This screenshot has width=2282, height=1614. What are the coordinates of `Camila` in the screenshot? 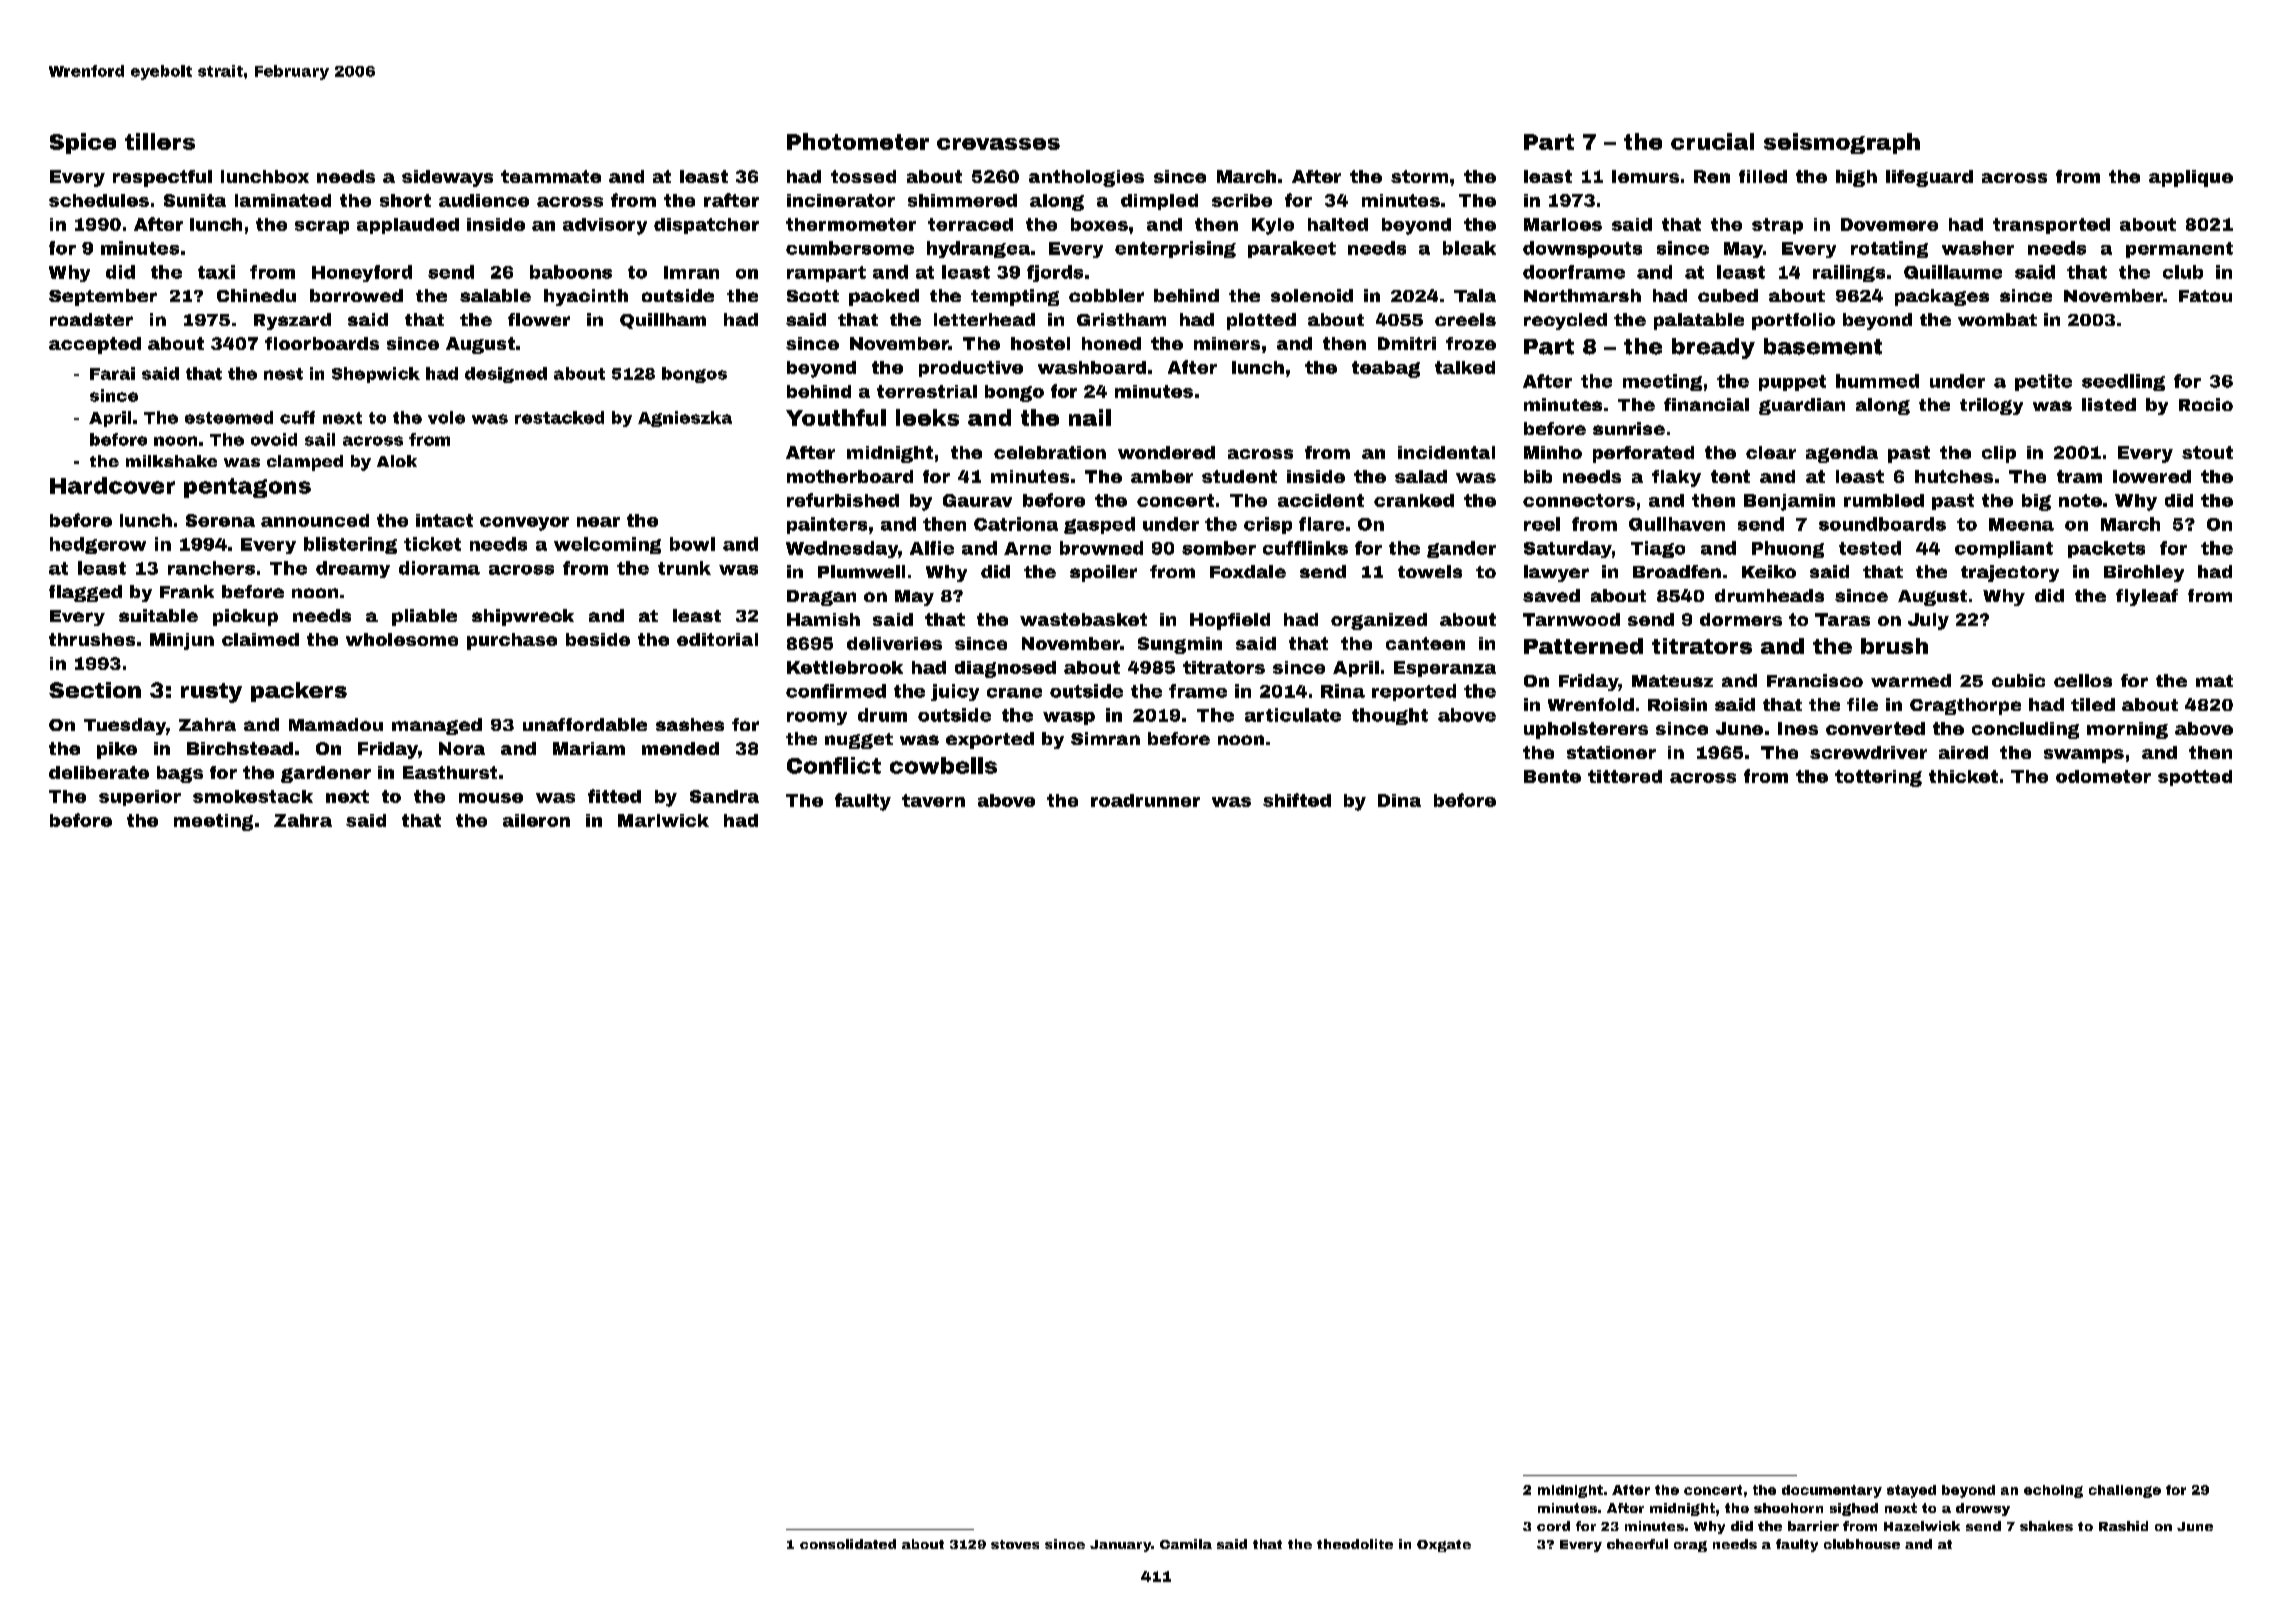 It's located at (1186, 1544).
